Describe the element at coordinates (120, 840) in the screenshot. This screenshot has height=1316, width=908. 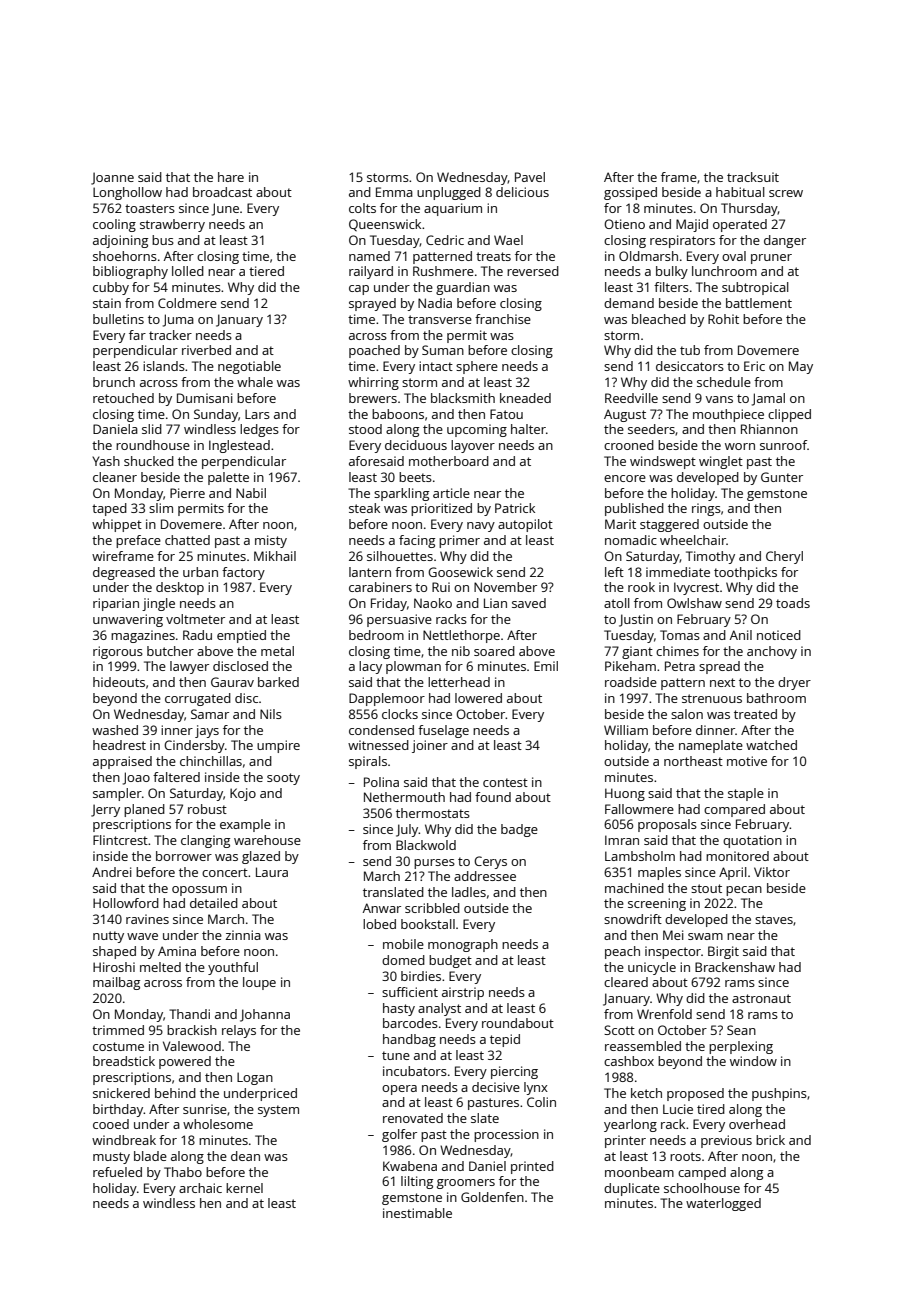
I see `Flintcrest` at that location.
